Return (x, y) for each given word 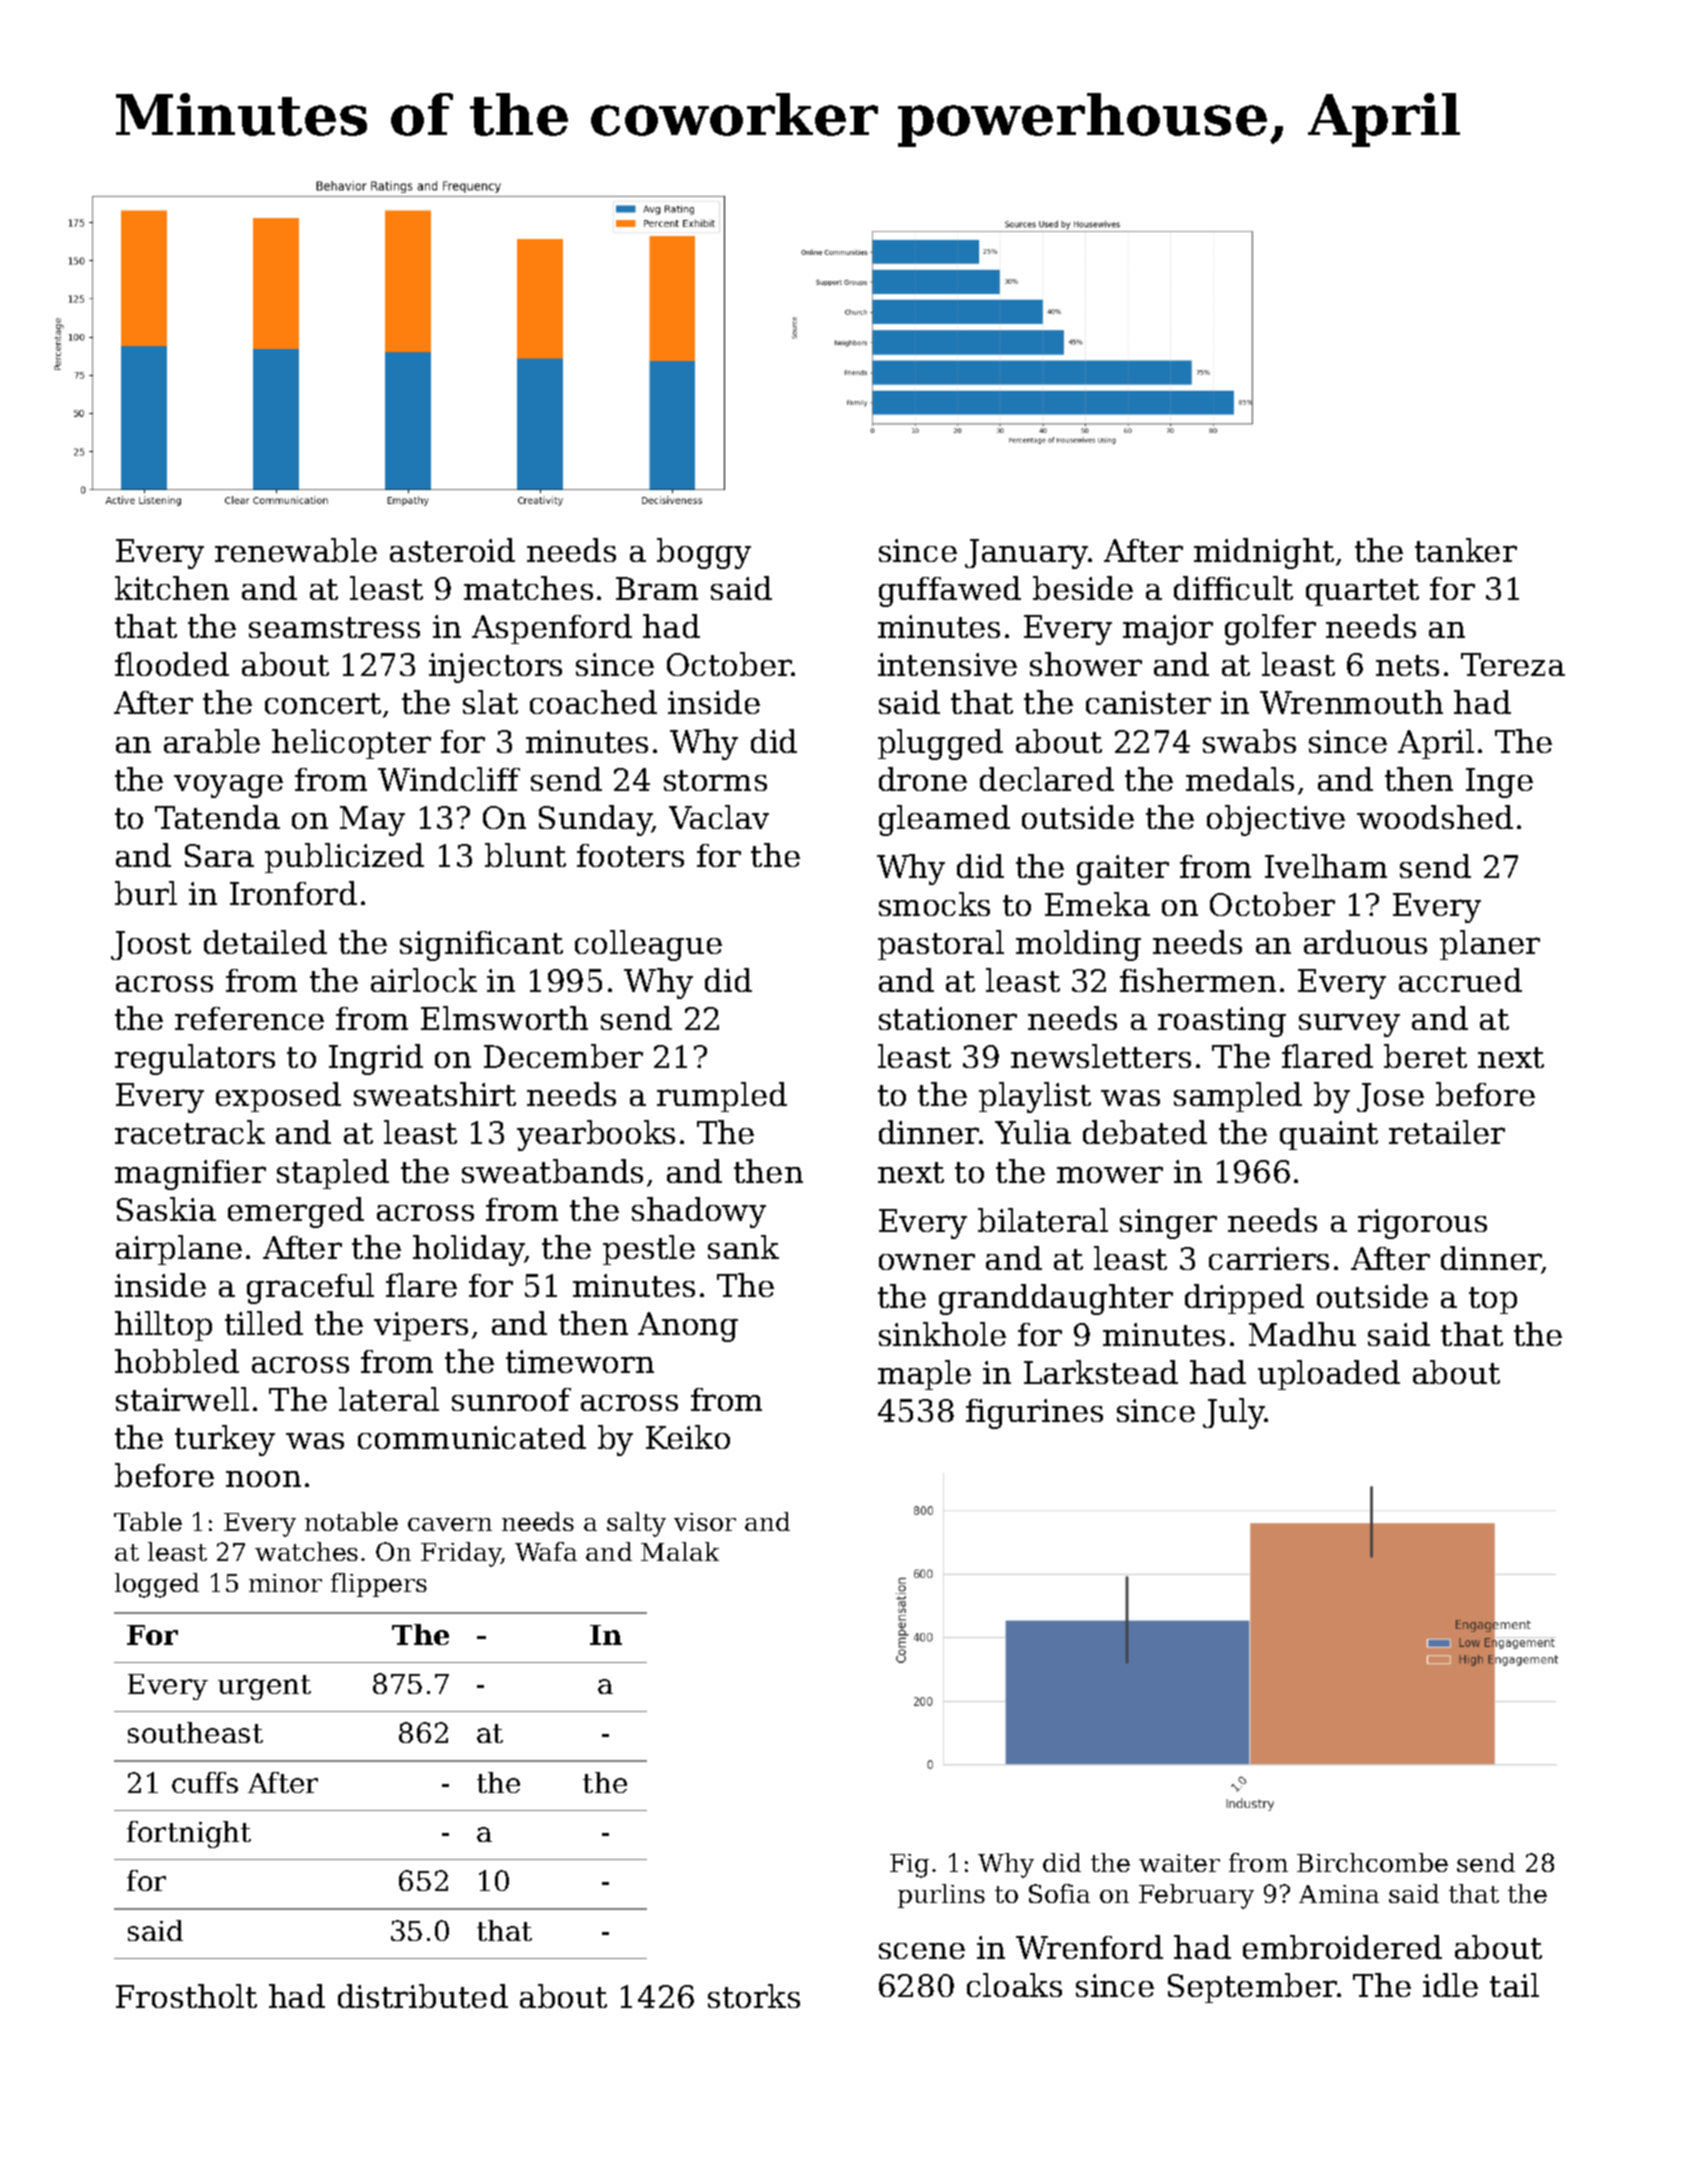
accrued (1460, 980)
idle (1450, 1985)
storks (754, 1996)
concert (323, 703)
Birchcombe (1372, 1862)
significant (481, 946)
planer (1490, 945)
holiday (469, 1250)
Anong (688, 1327)
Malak (680, 1551)
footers (630, 855)
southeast (195, 1732)
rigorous (1422, 1224)
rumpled (722, 1097)
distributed (423, 1996)
